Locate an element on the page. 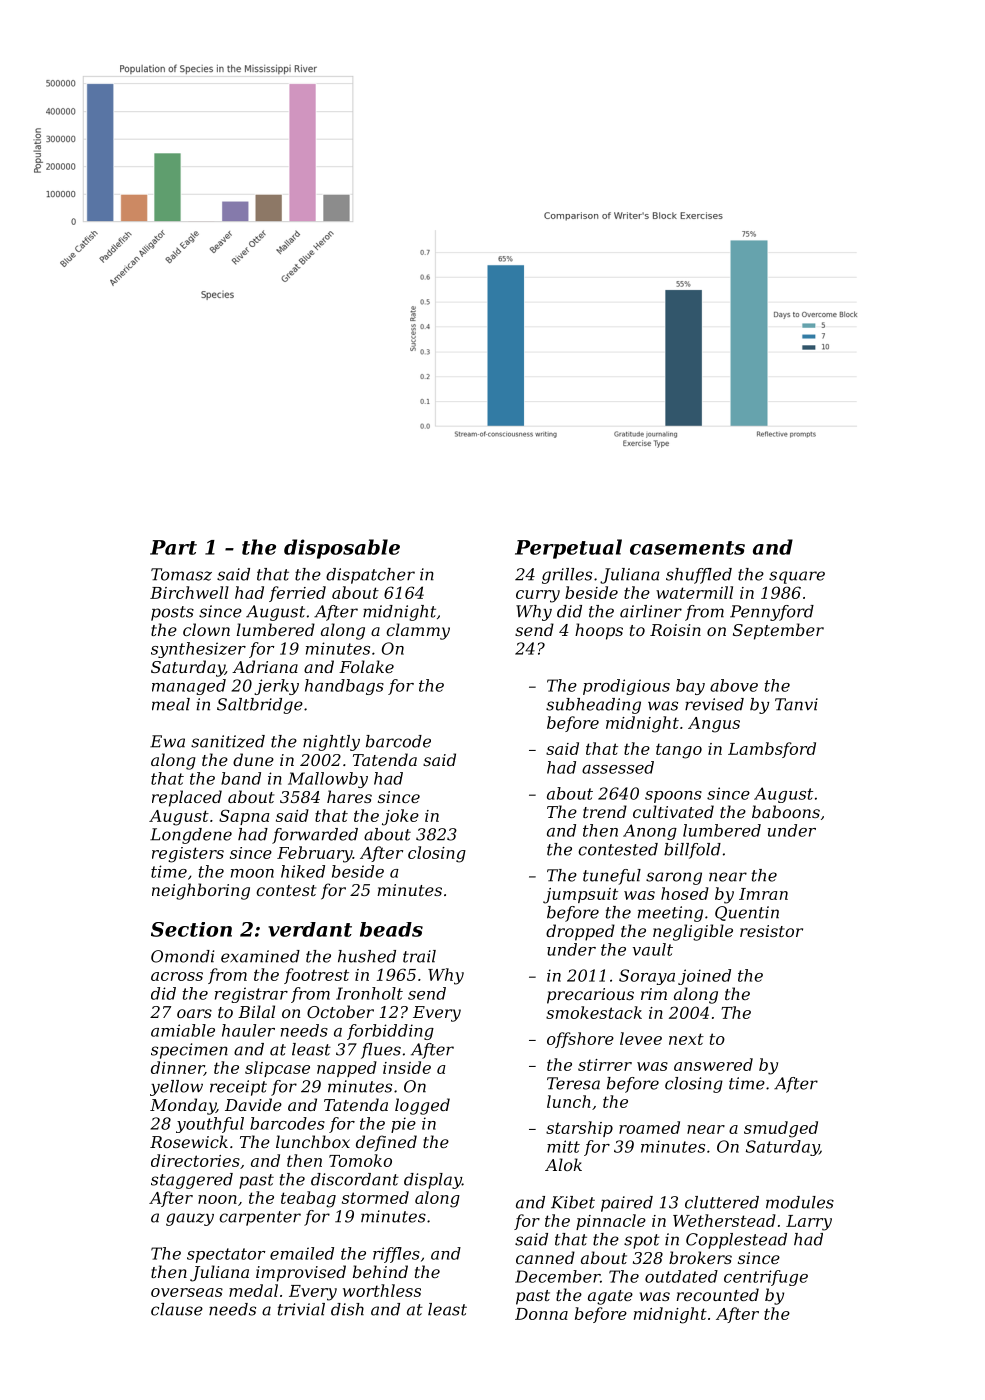 The height and width of the page is (1400, 985). overseas is located at coordinates (187, 1292).
